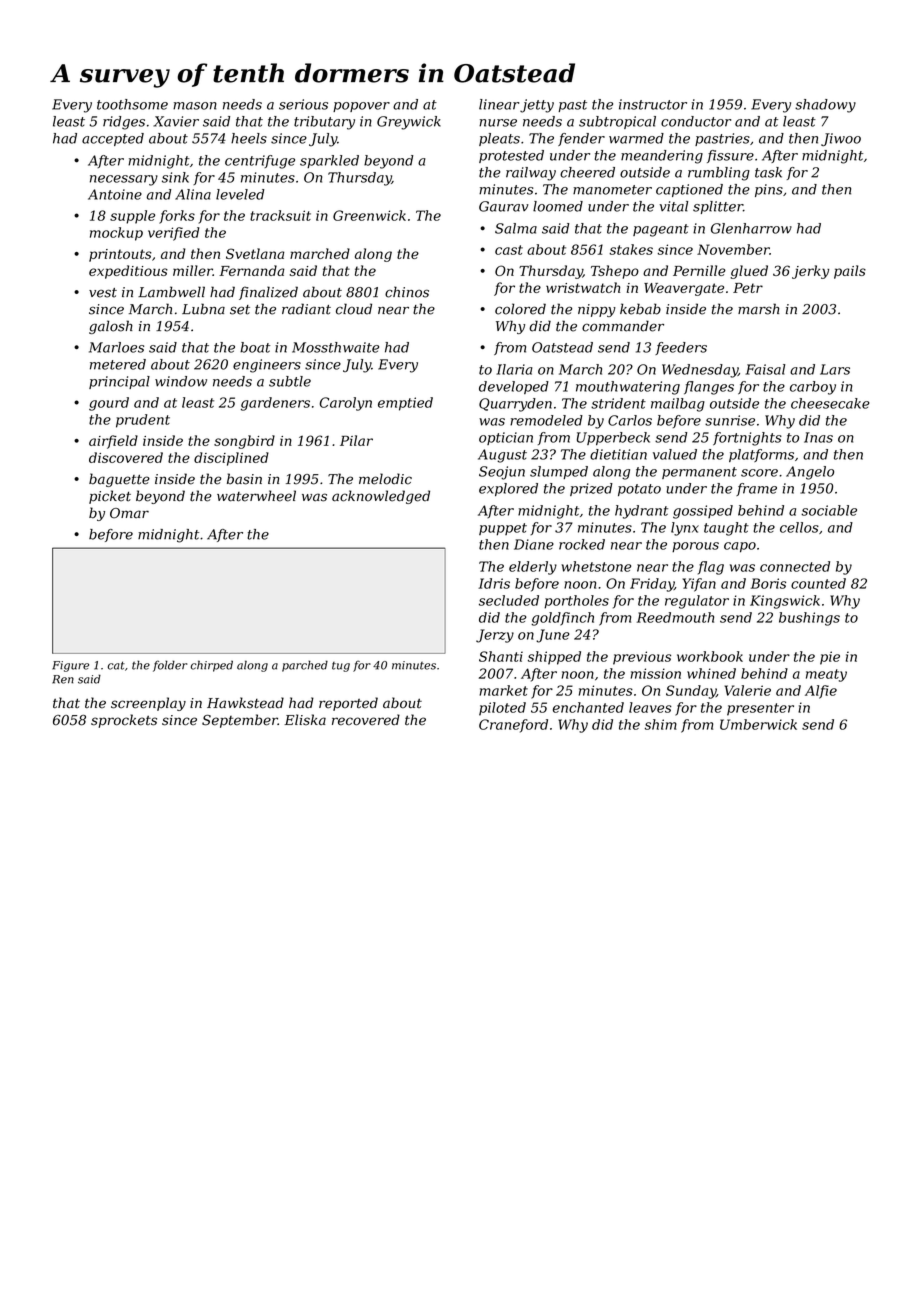 The height and width of the page is (1308, 924). What do you see at coordinates (255, 347) in the page?
I see `boat` at bounding box center [255, 347].
